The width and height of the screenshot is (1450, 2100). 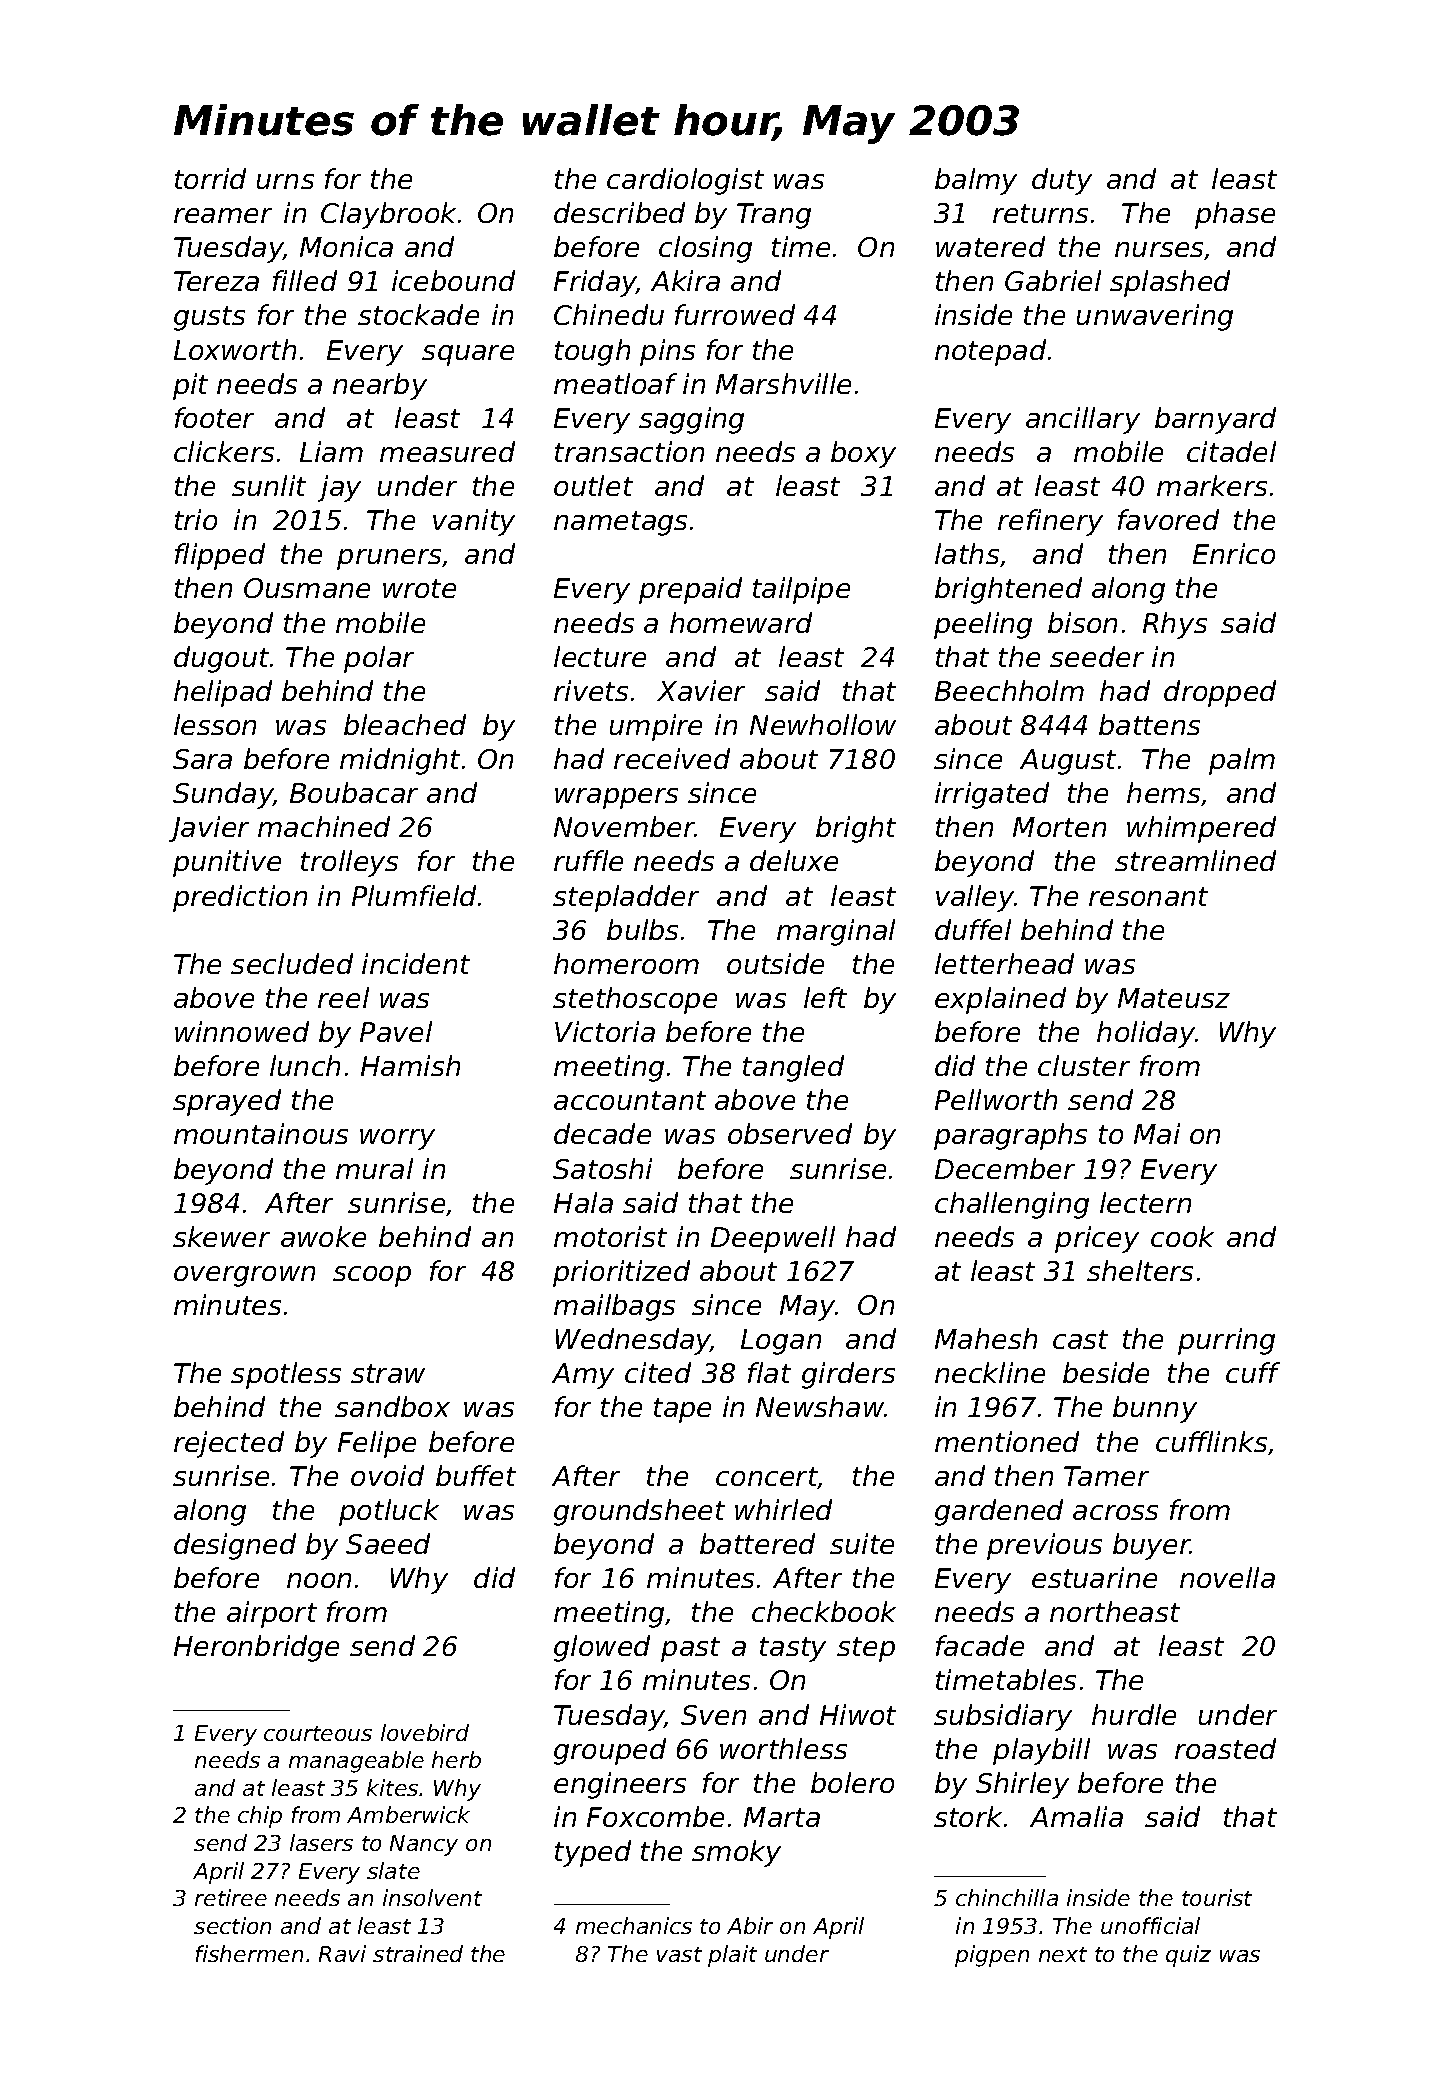 What do you see at coordinates (256, 1648) in the screenshot?
I see `Heronbridge` at bounding box center [256, 1648].
